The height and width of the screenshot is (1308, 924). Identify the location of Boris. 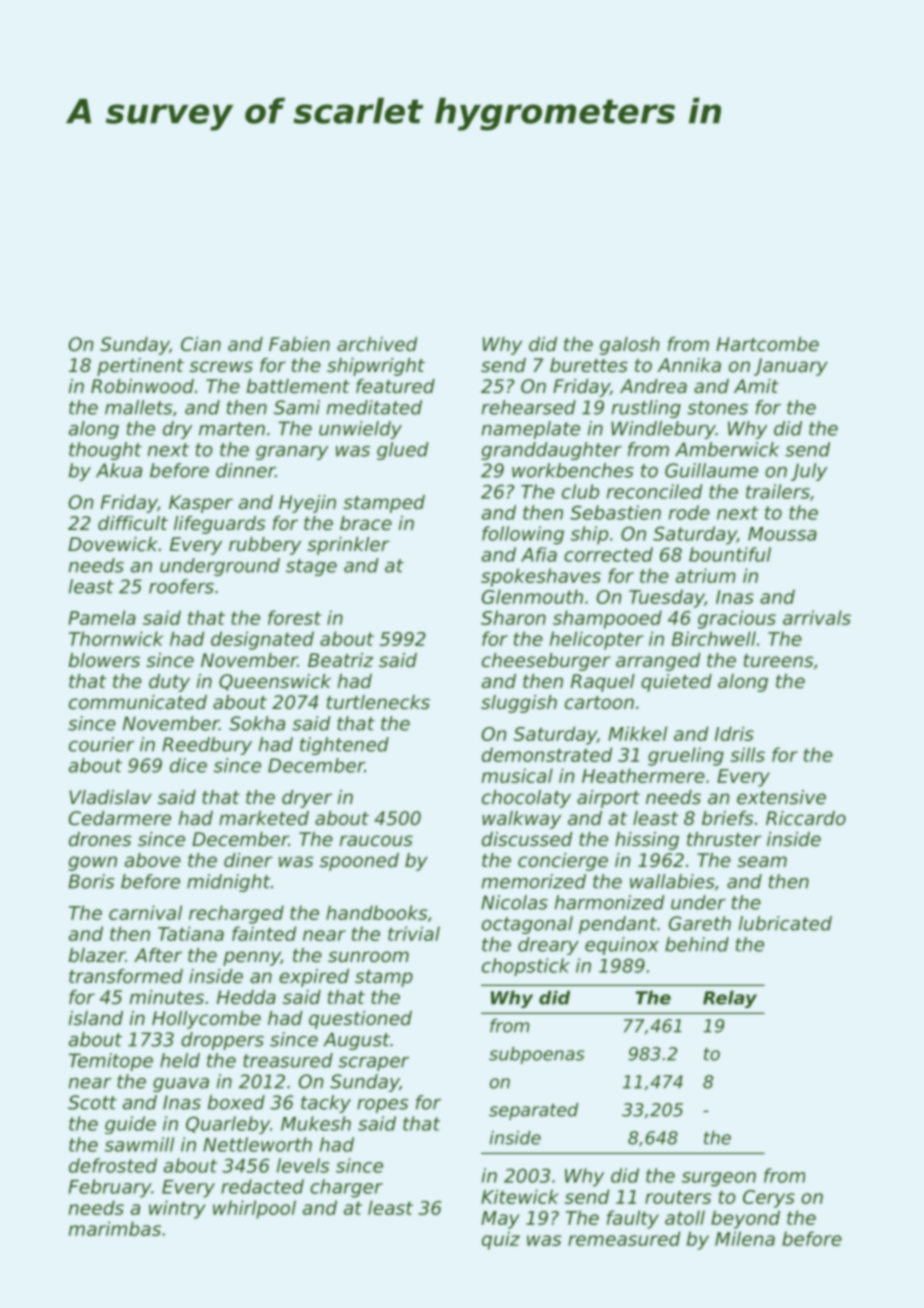
(91, 881).
